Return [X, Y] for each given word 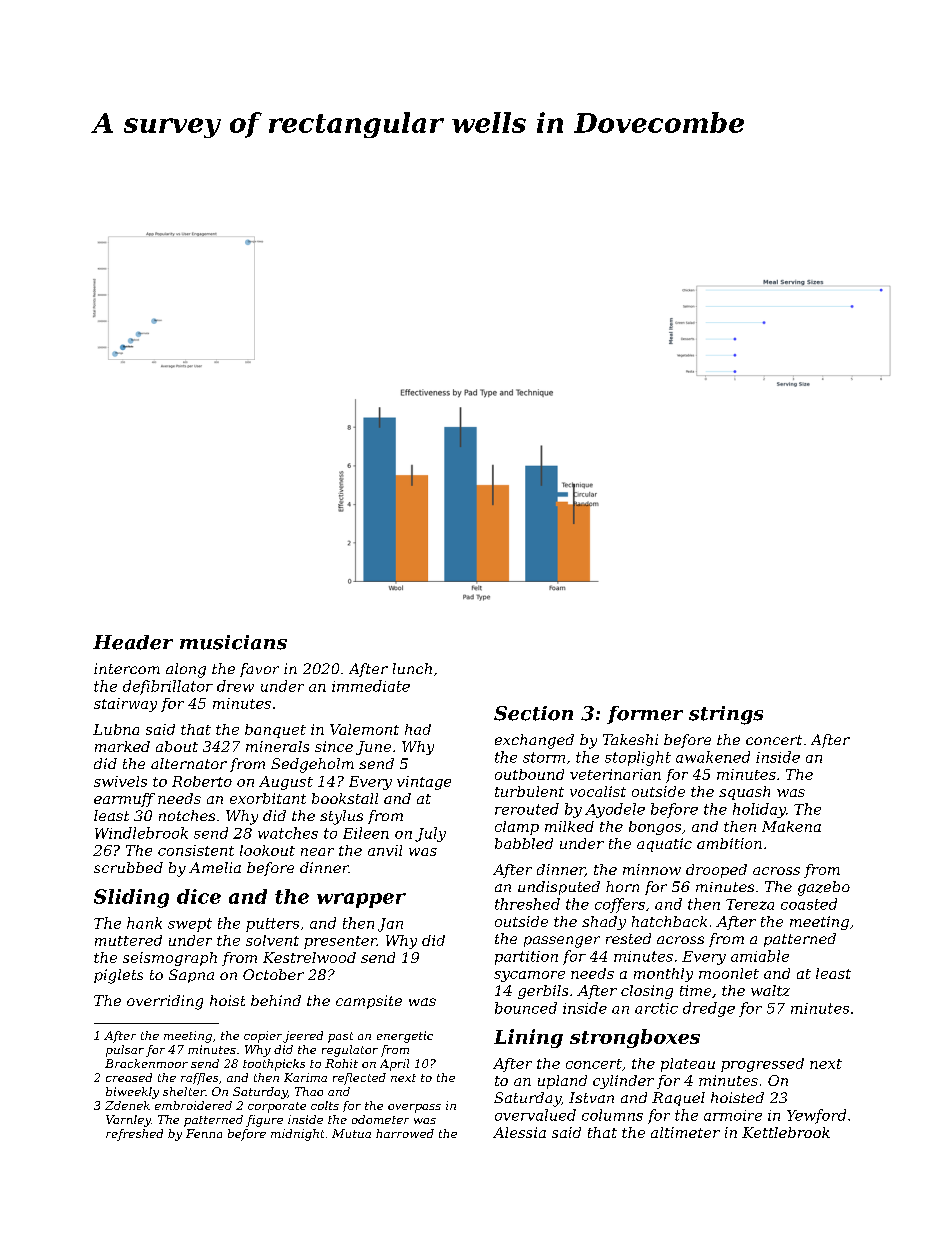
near [317, 852]
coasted [809, 904]
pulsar [125, 1051]
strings [726, 715]
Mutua [351, 1133]
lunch [412, 668]
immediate [371, 686]
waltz [770, 990]
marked [122, 746]
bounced [526, 1008]
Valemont [364, 729]
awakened [713, 757]
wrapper [361, 900]
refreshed [134, 1135]
